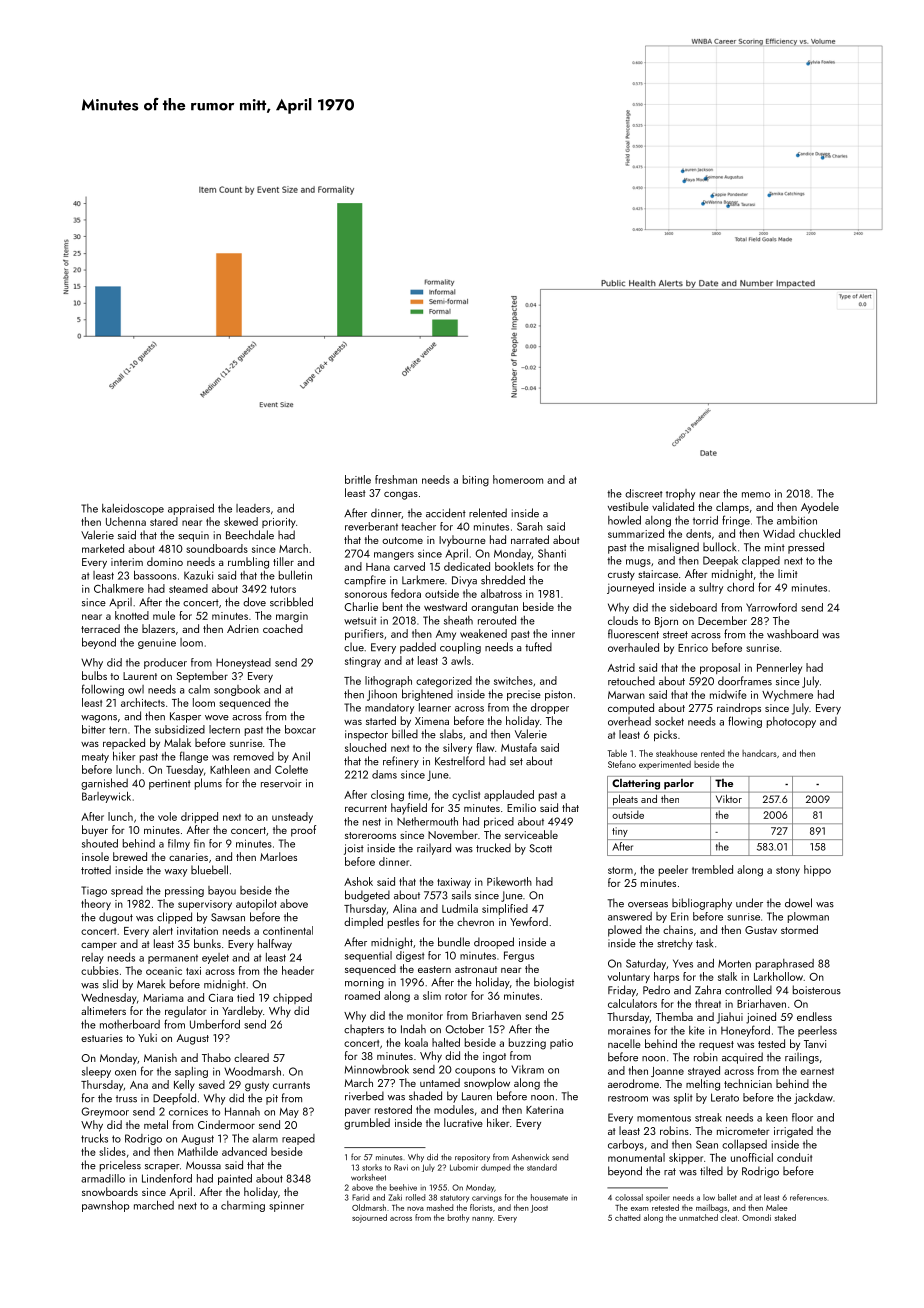 This page has width=924, height=1308. What do you see at coordinates (819, 533) in the page?
I see `chuckled` at bounding box center [819, 533].
